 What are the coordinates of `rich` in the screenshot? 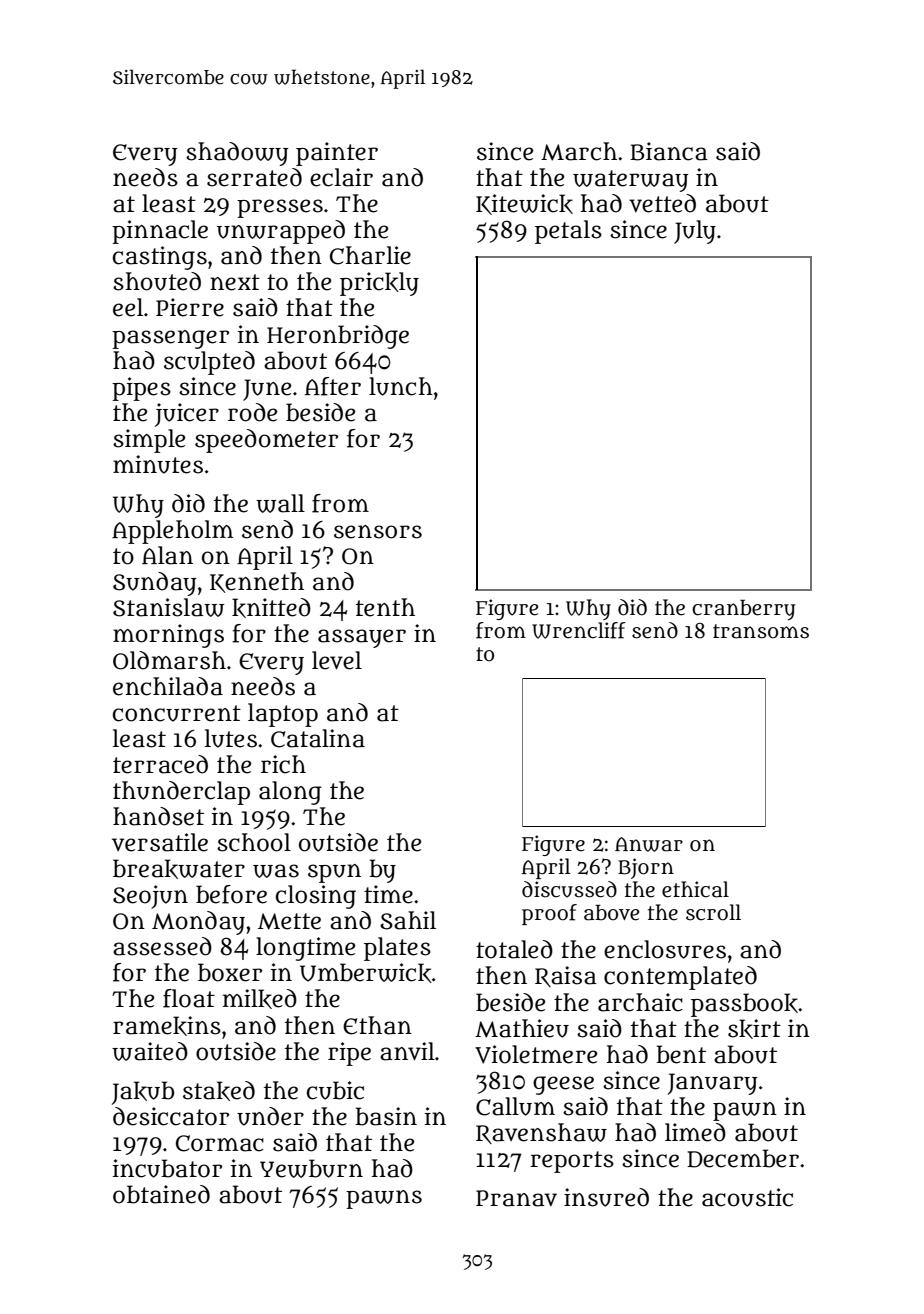 It's located at (283, 764).
